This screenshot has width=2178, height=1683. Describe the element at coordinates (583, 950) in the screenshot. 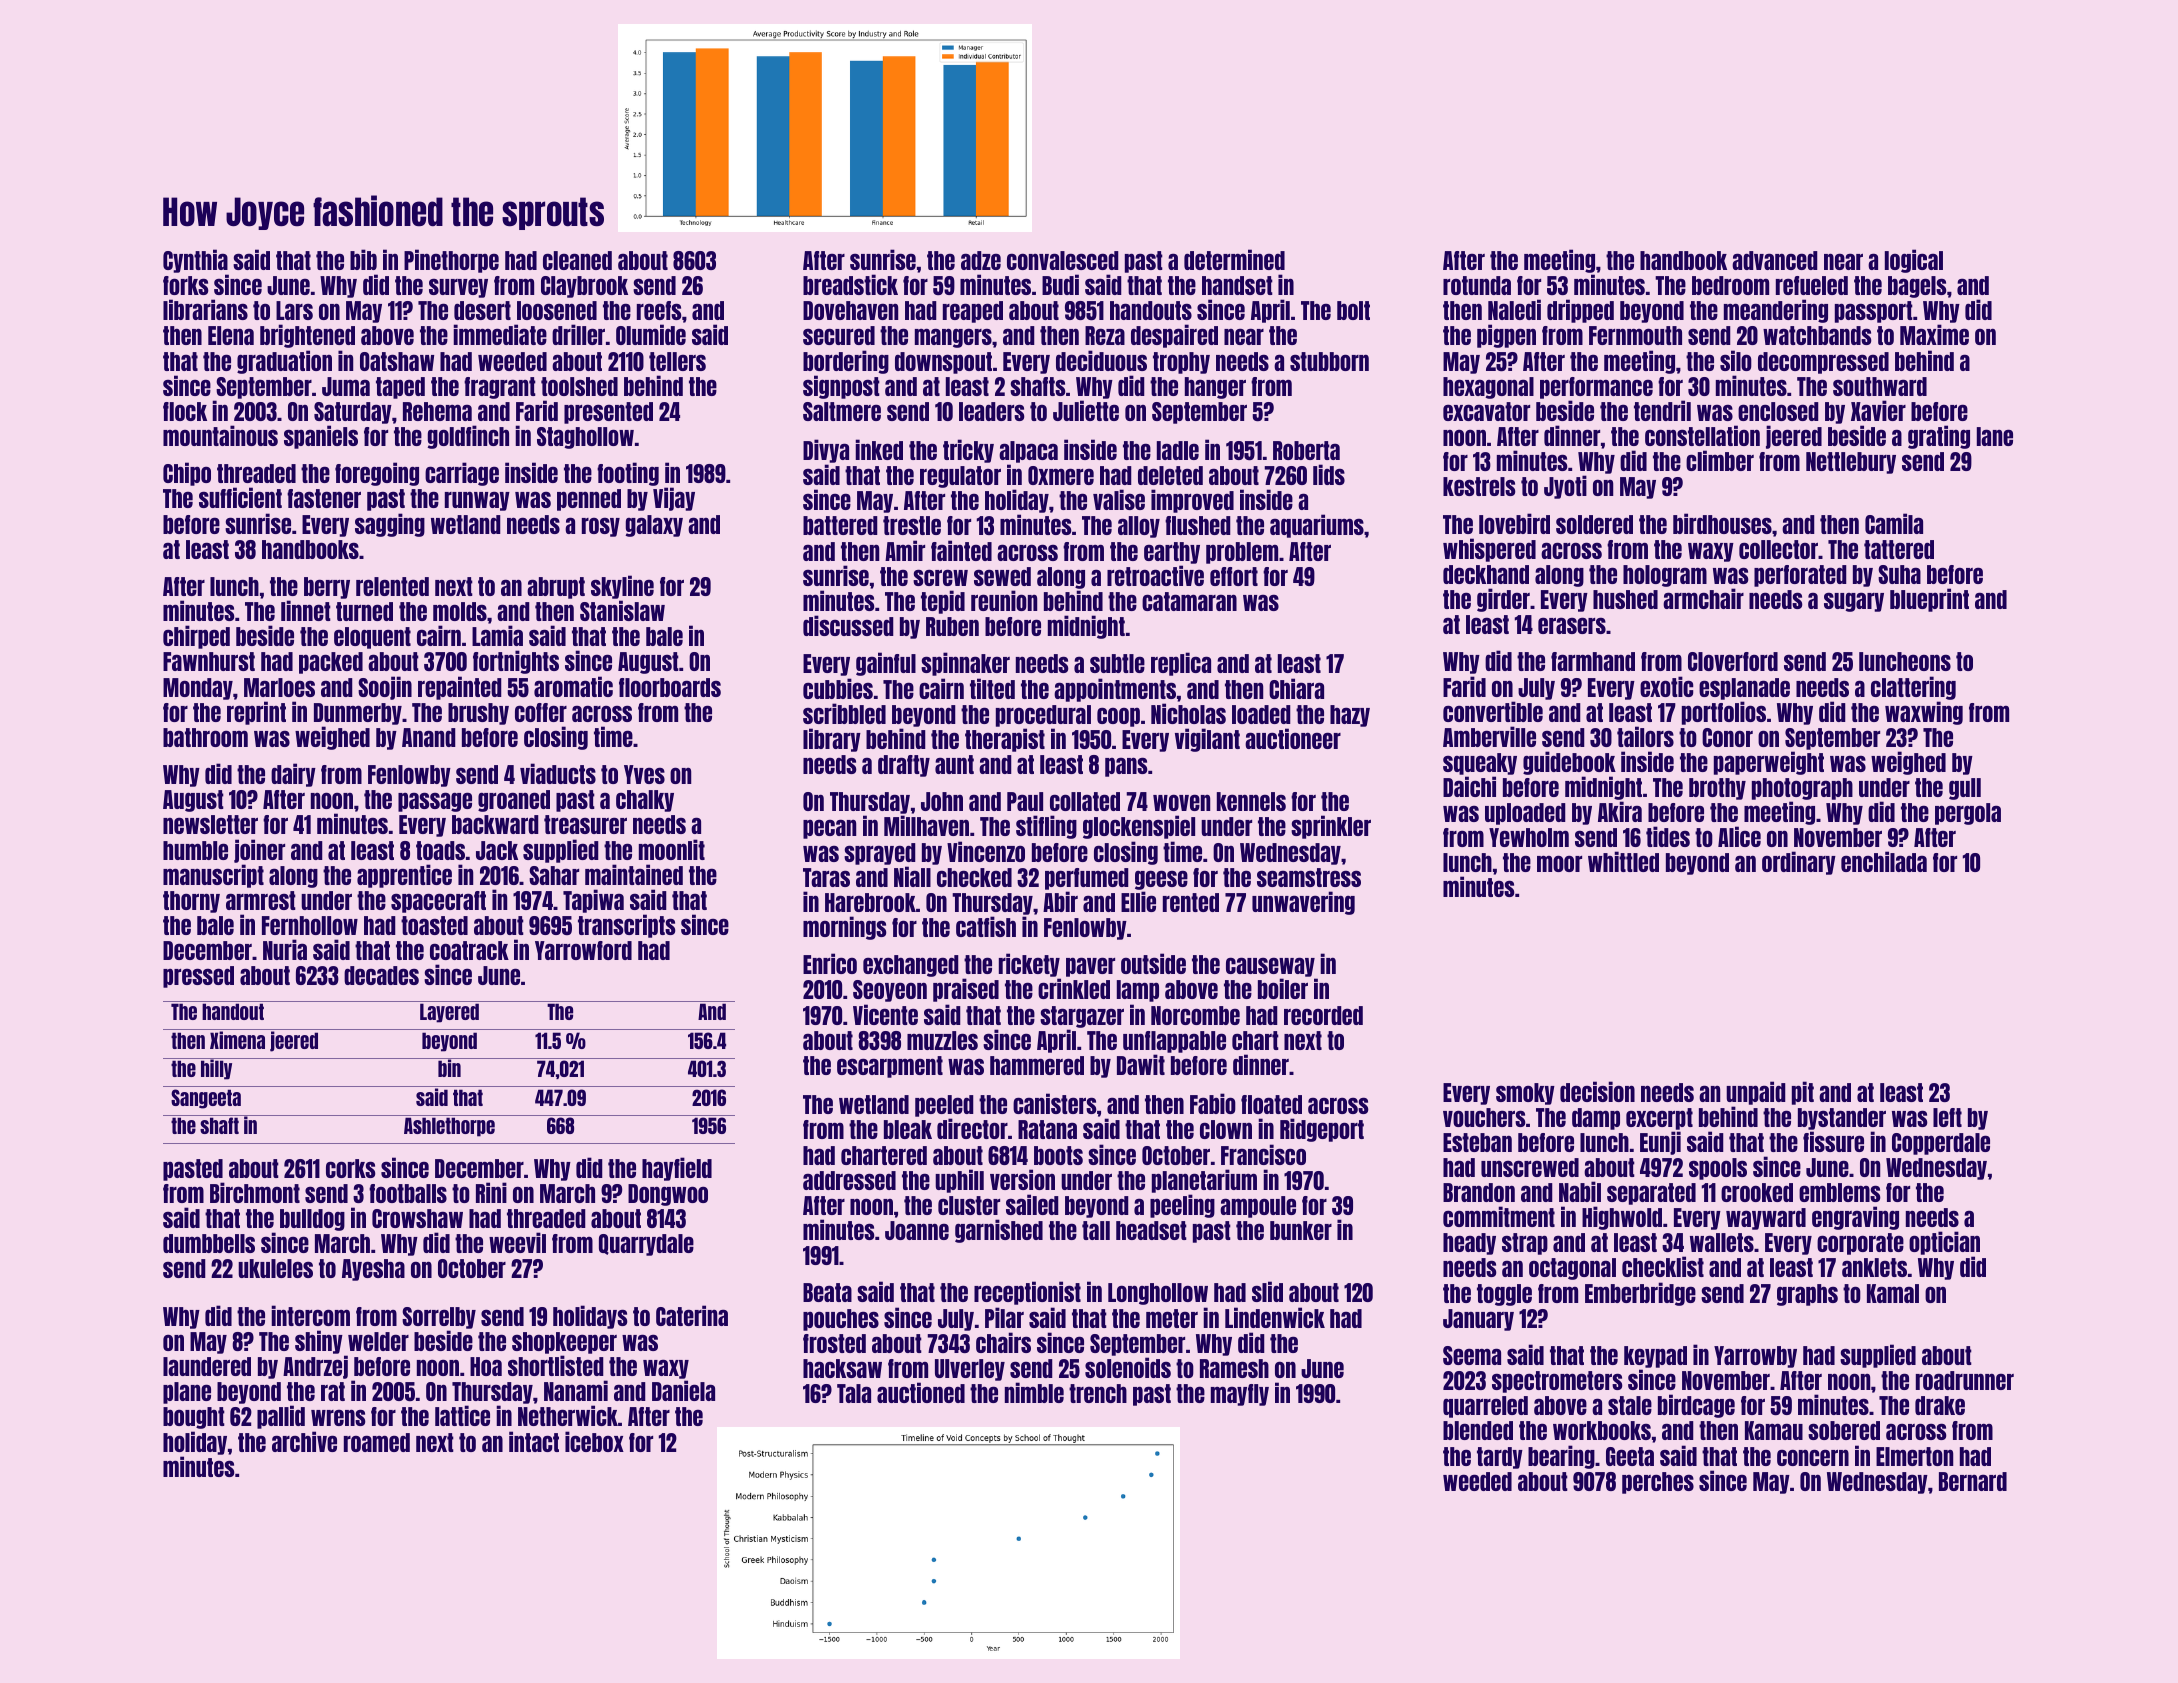

I see `Yarrowford` at that location.
